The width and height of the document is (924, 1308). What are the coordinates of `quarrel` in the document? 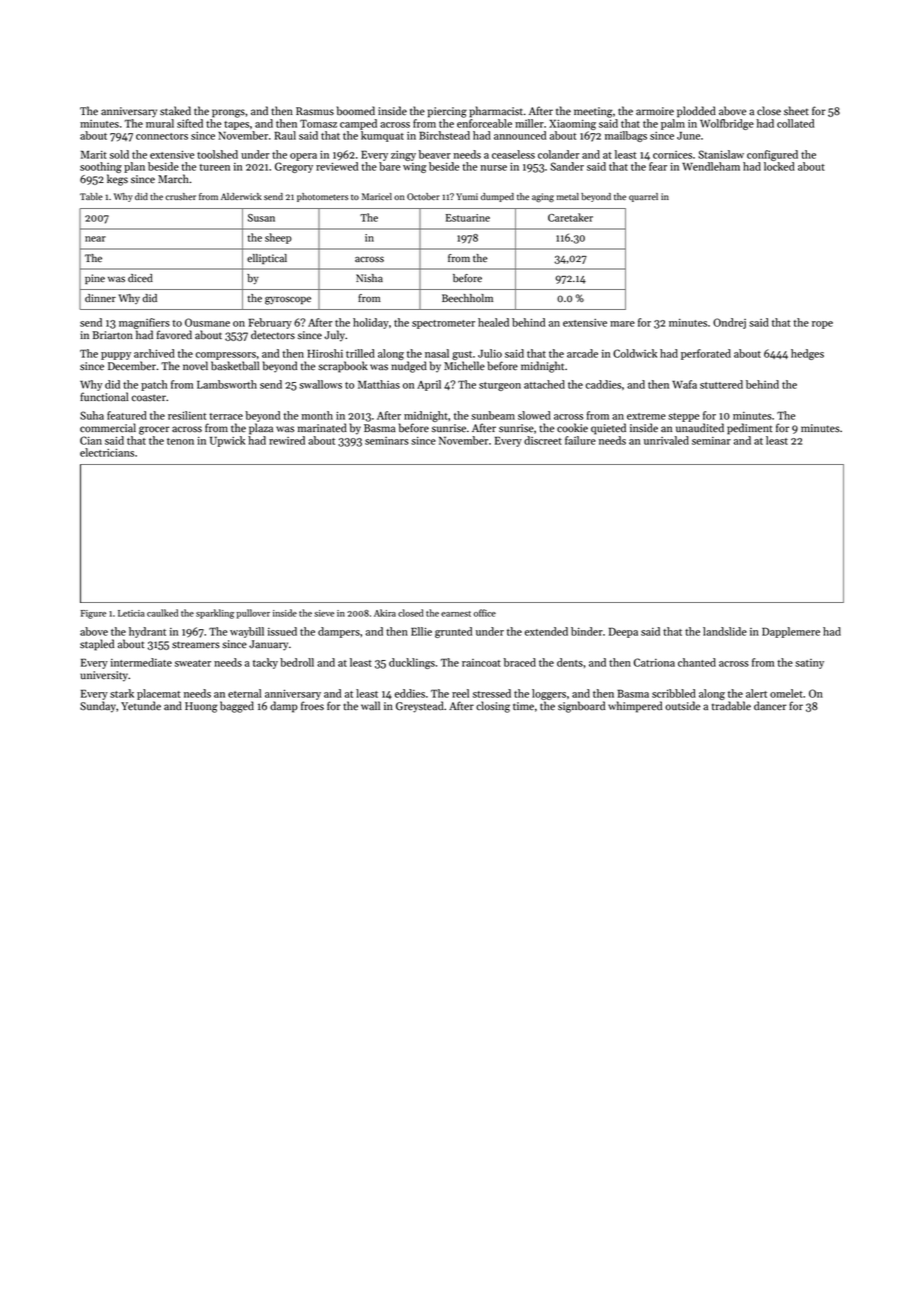 It's located at (643, 197).
